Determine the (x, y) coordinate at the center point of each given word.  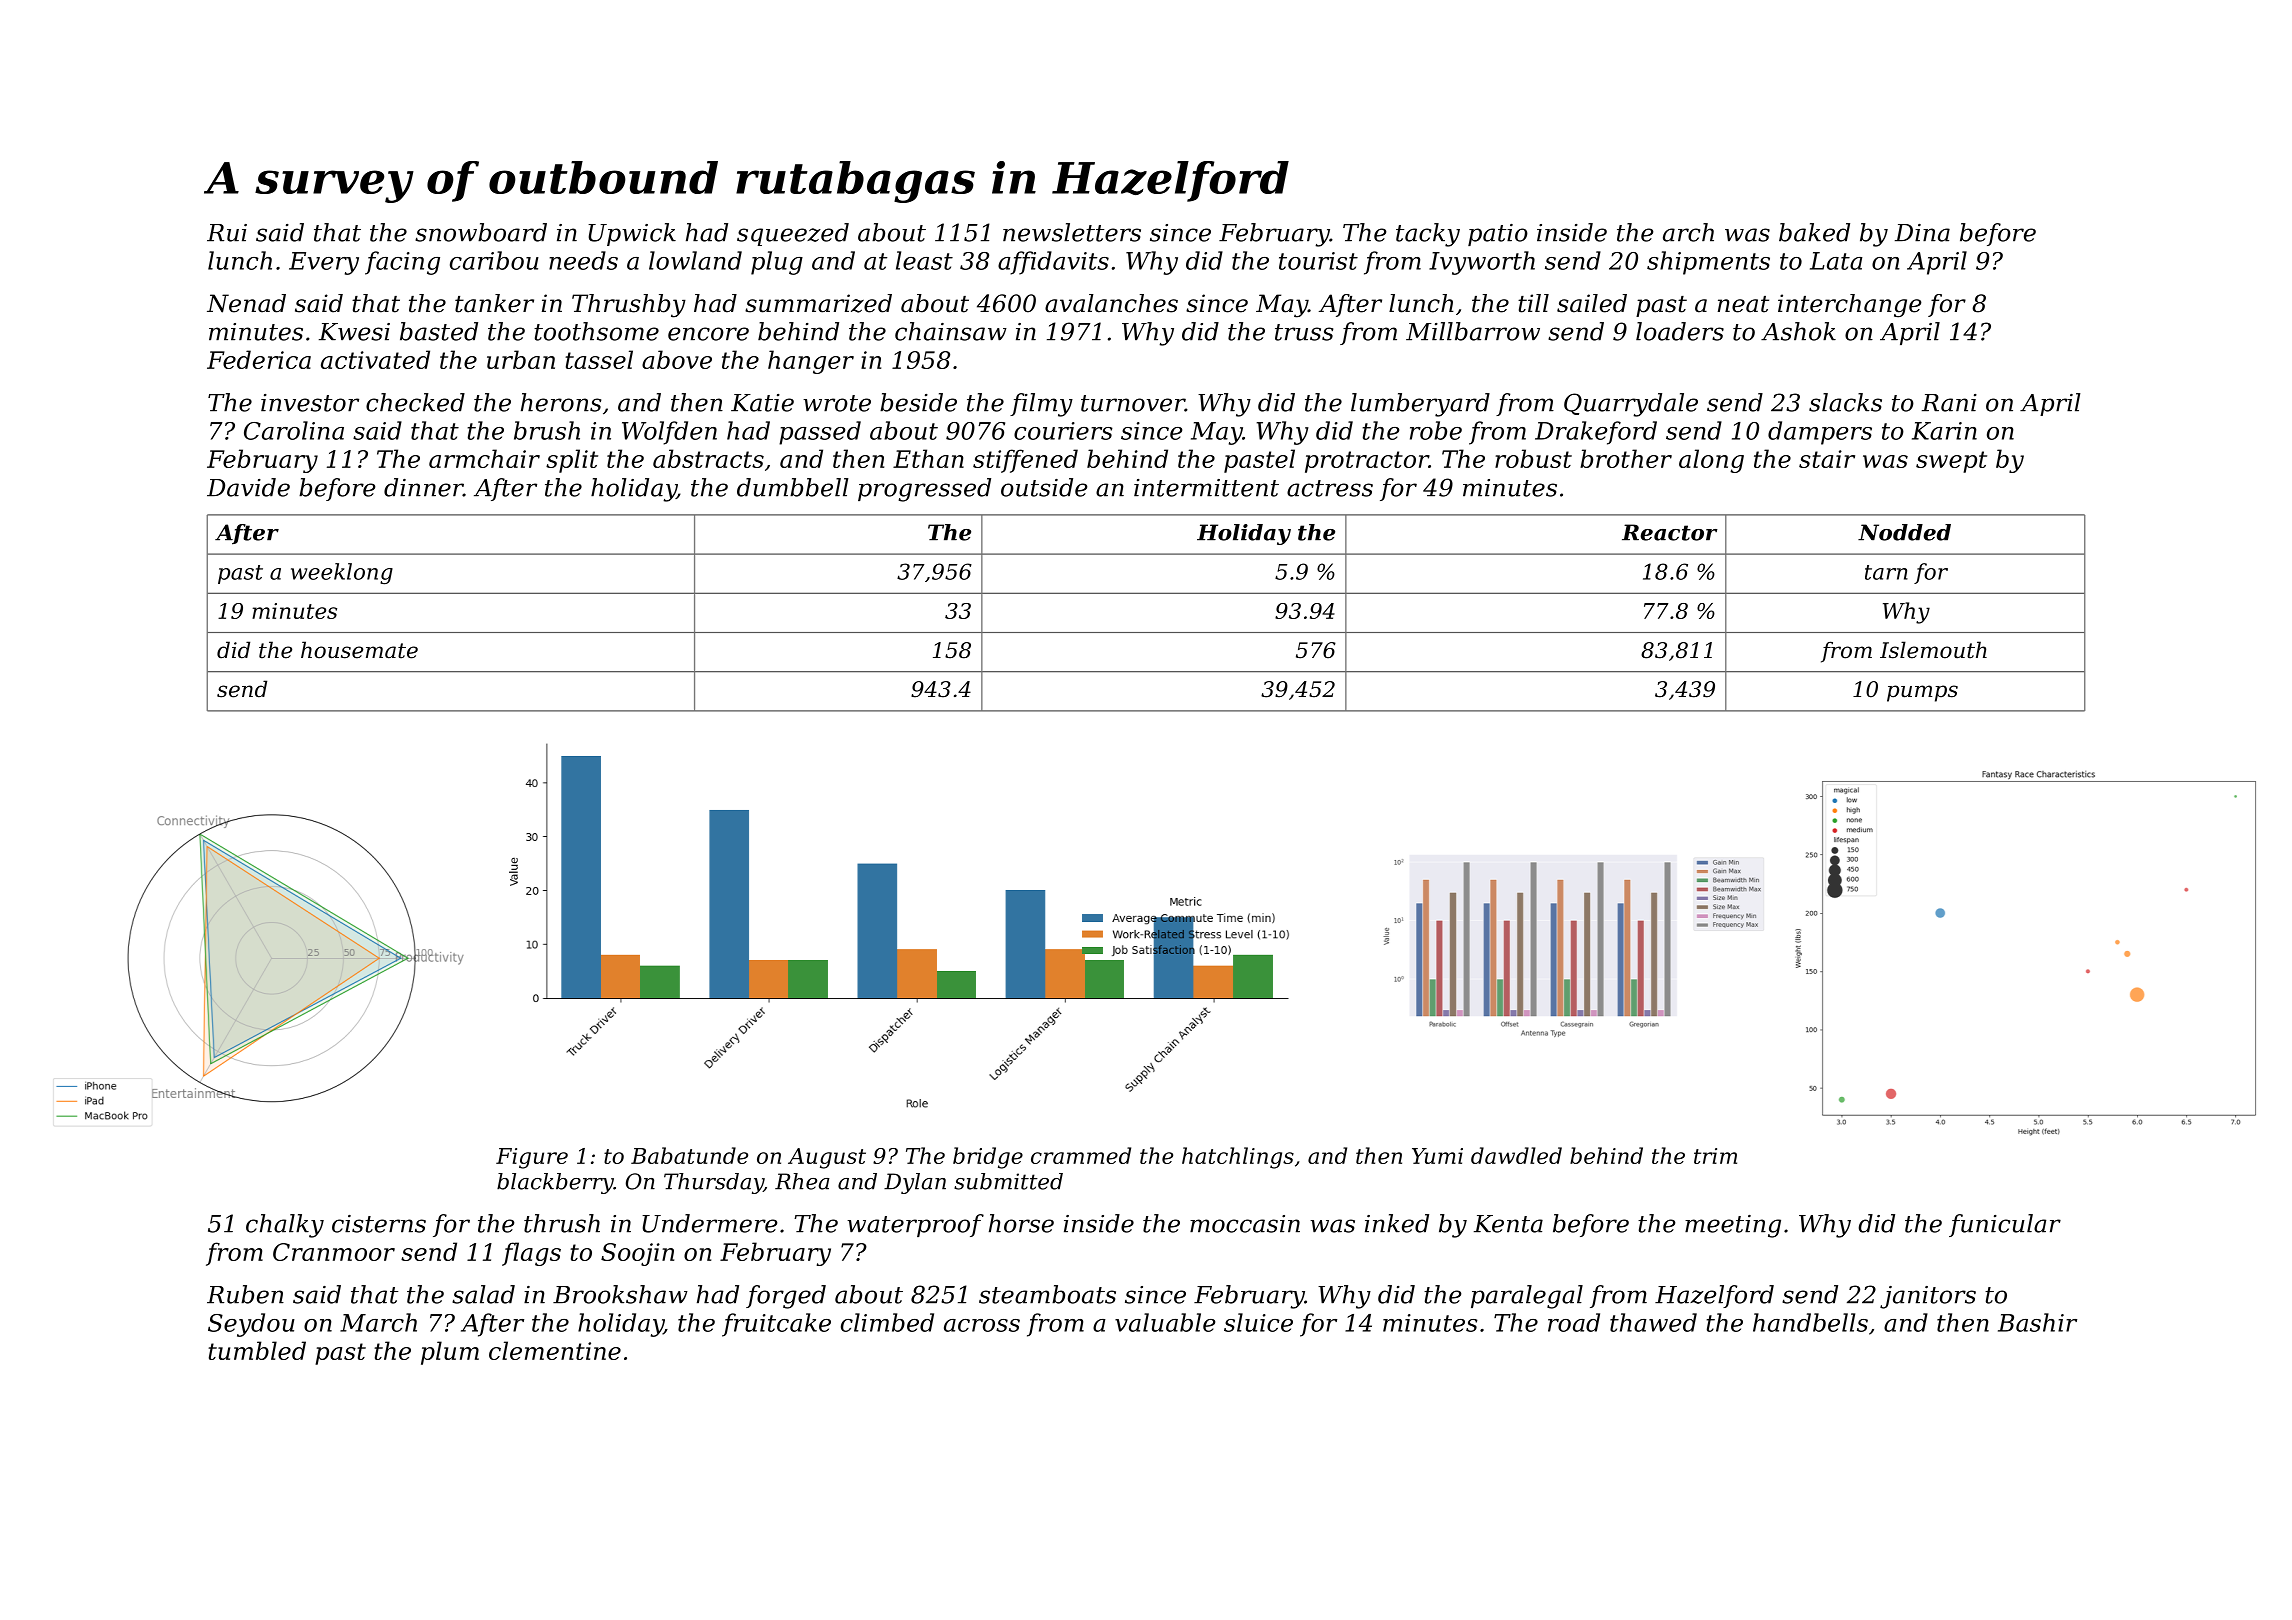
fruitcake (776, 1325)
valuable (1165, 1322)
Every (324, 263)
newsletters (1072, 232)
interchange (1850, 306)
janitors (1928, 1297)
